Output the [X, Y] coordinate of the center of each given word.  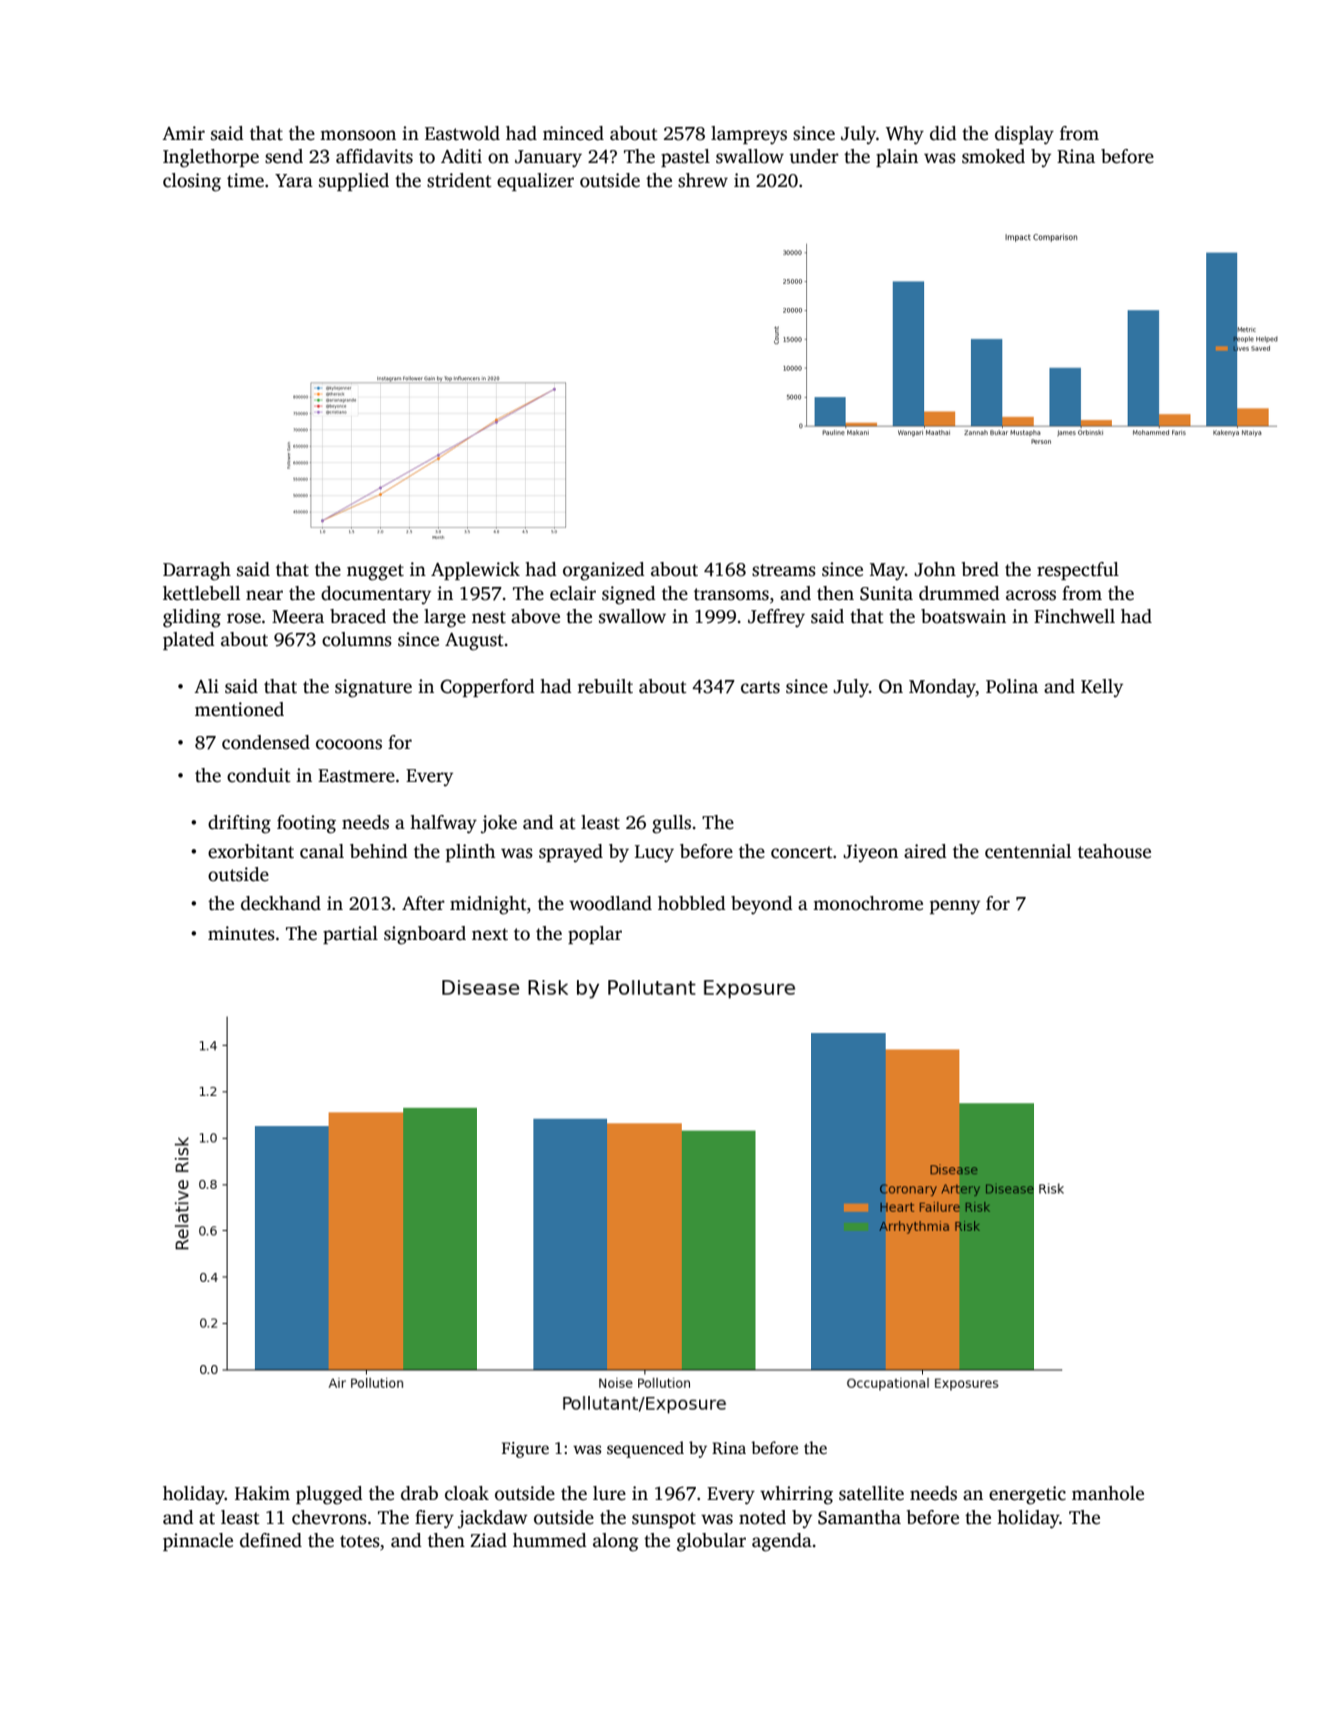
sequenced [645, 1449]
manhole [1108, 1493]
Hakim [262, 1493]
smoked [993, 156]
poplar [595, 935]
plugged [329, 1495]
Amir [183, 133]
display [1024, 135]
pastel [685, 158]
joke [499, 824]
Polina [1012, 686]
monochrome [868, 903]
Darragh [197, 571]
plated [189, 641]
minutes [241, 933]
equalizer [535, 182]
